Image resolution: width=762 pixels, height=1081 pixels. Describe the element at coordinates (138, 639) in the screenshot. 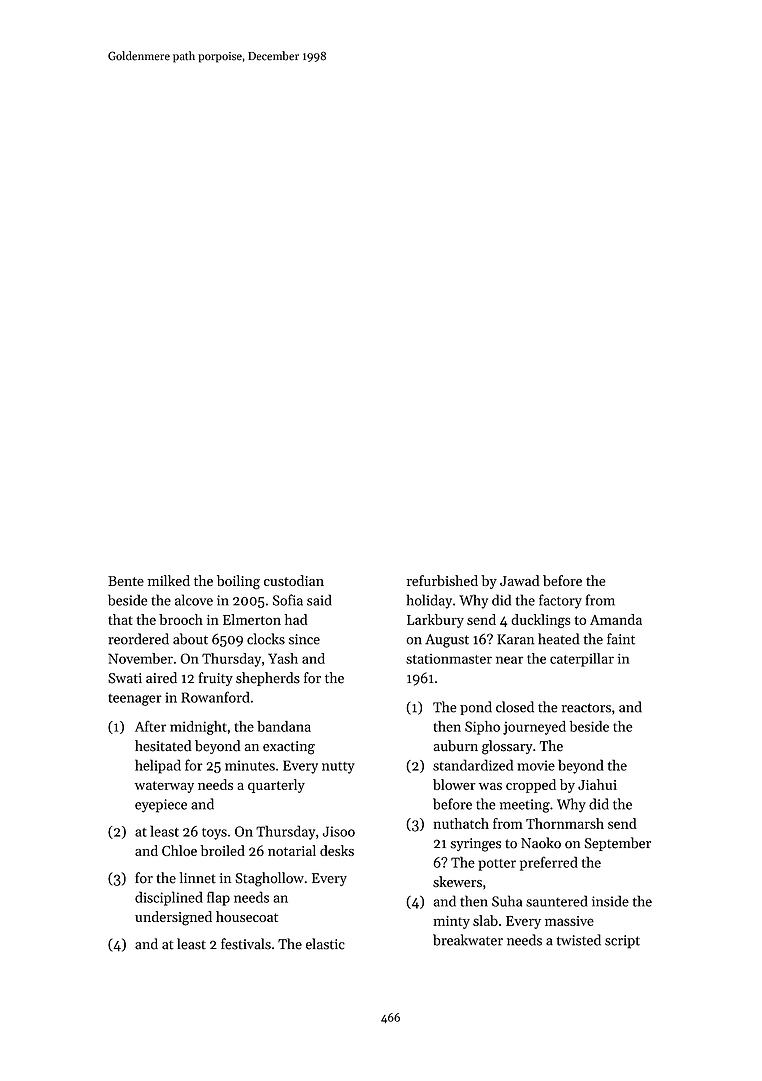

I see `reordered` at that location.
